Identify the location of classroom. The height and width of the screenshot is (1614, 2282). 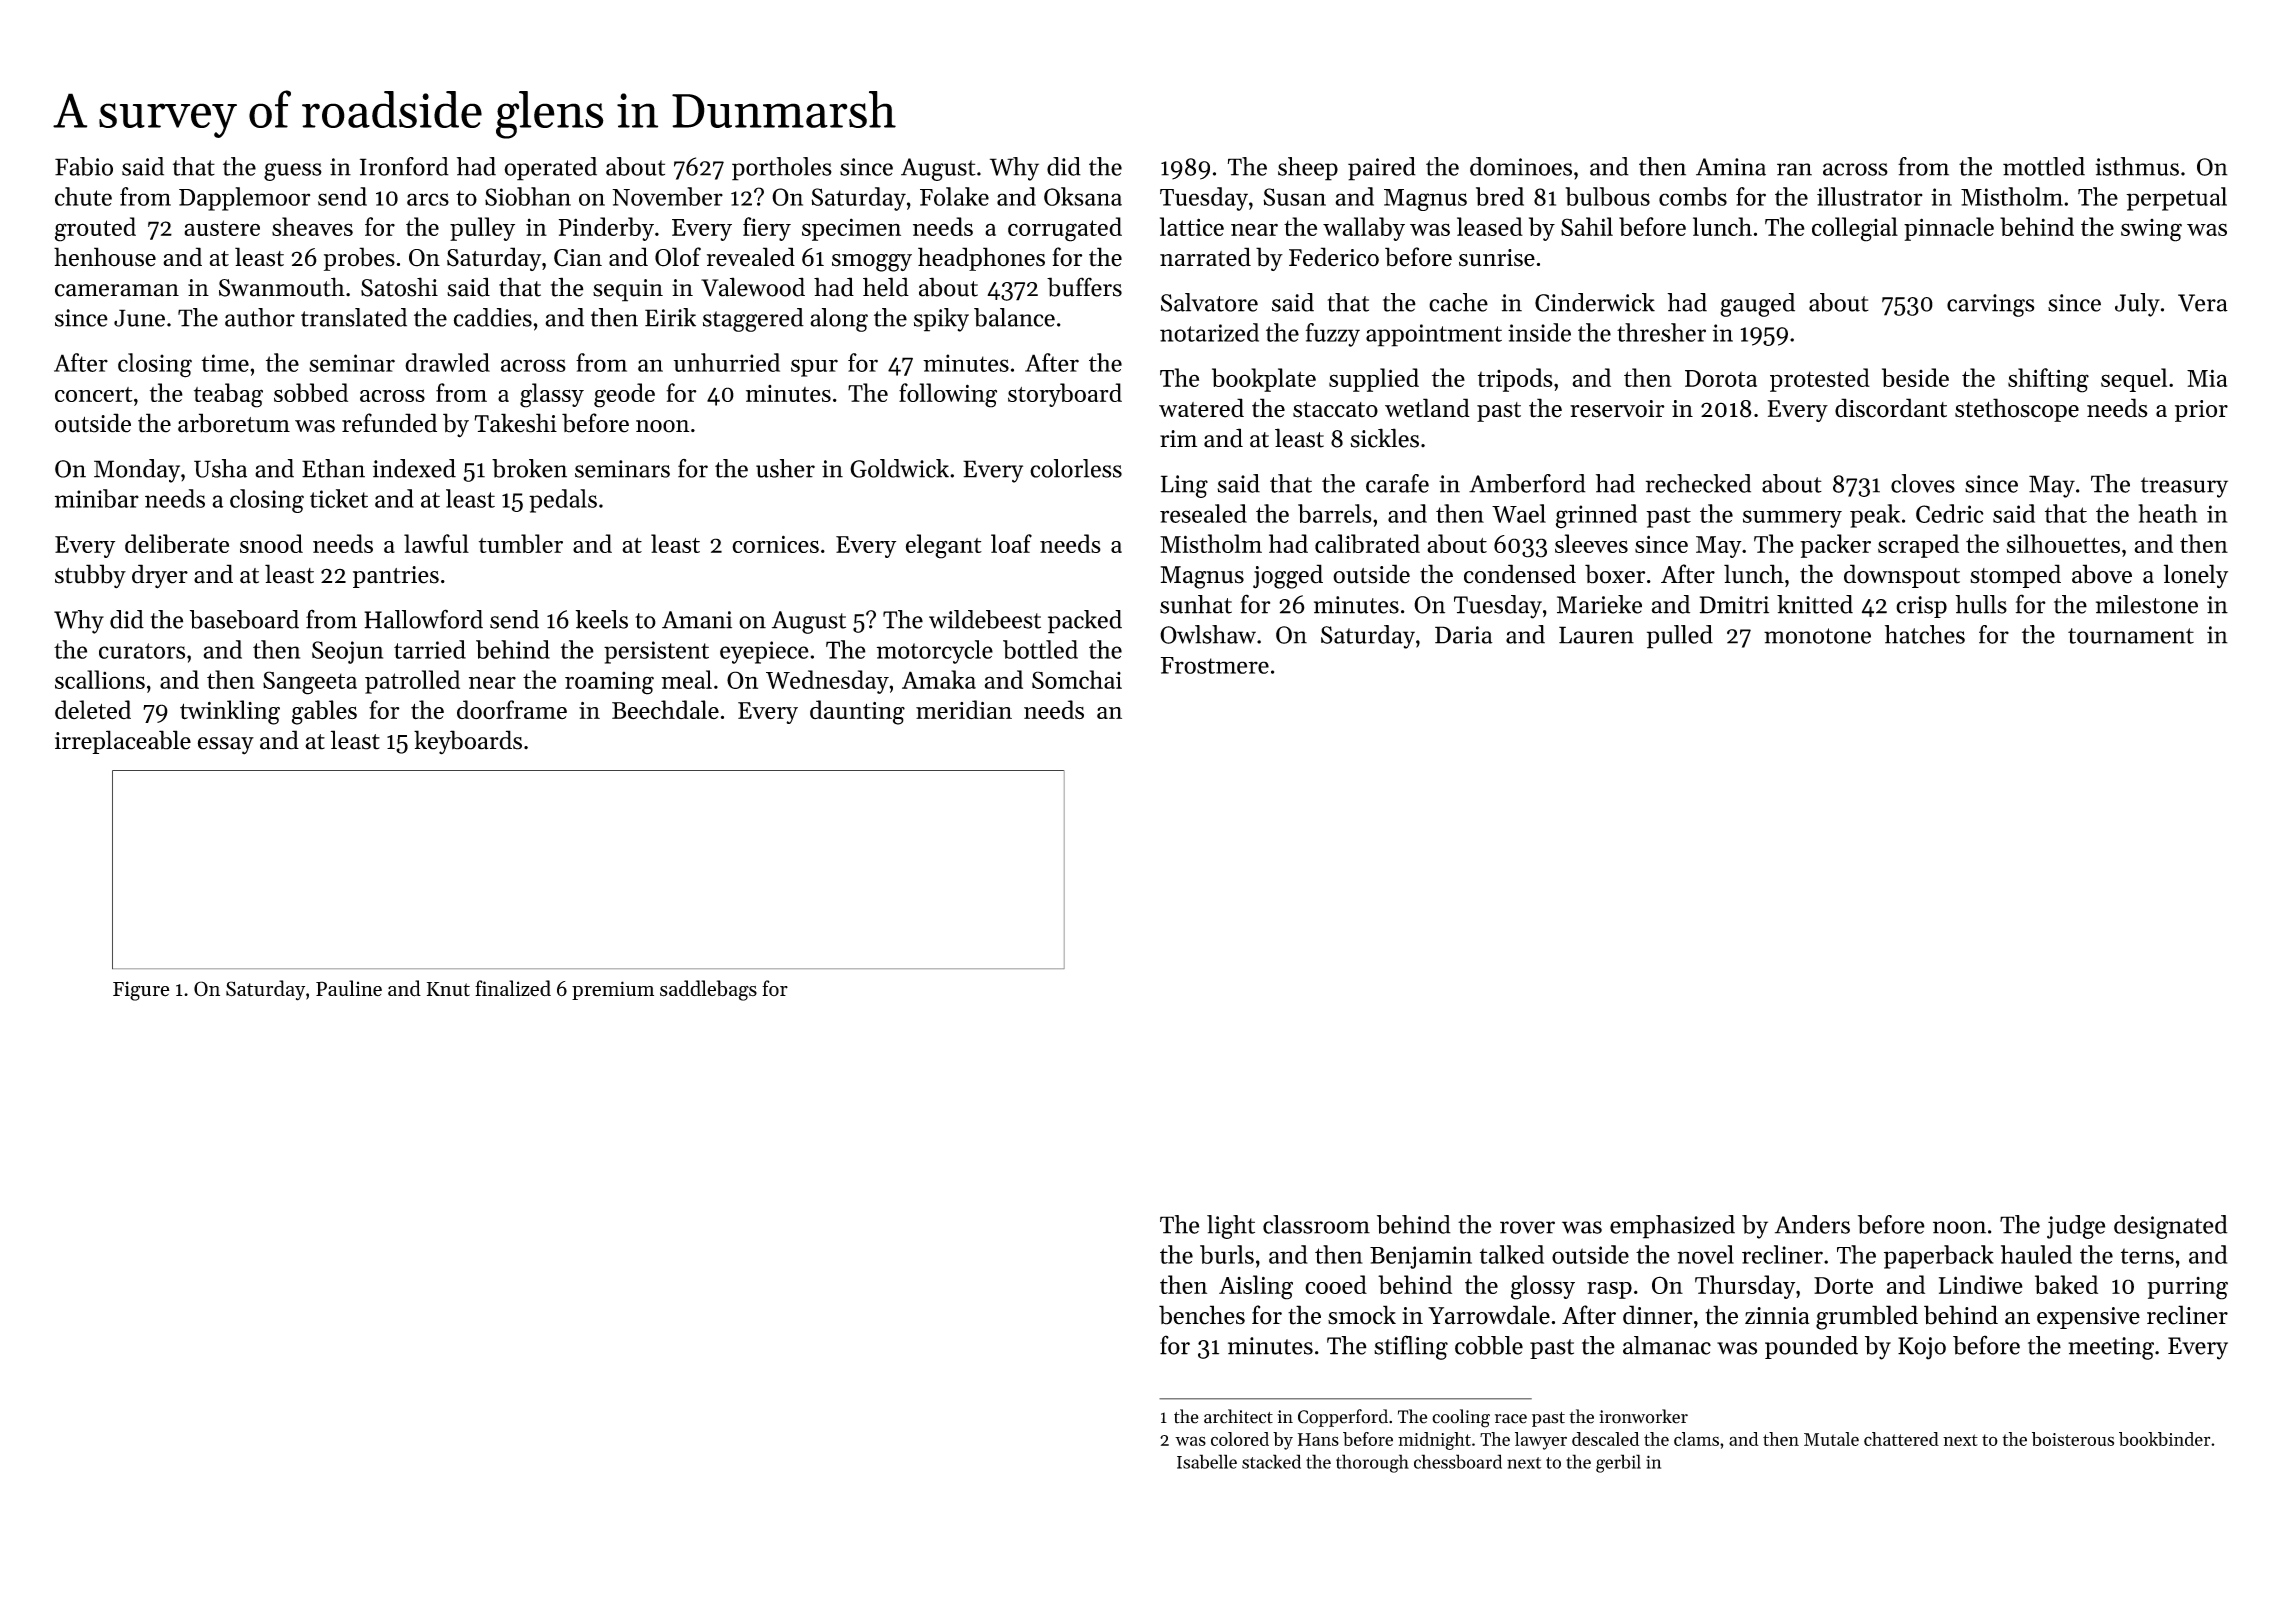
(1316, 1224).
